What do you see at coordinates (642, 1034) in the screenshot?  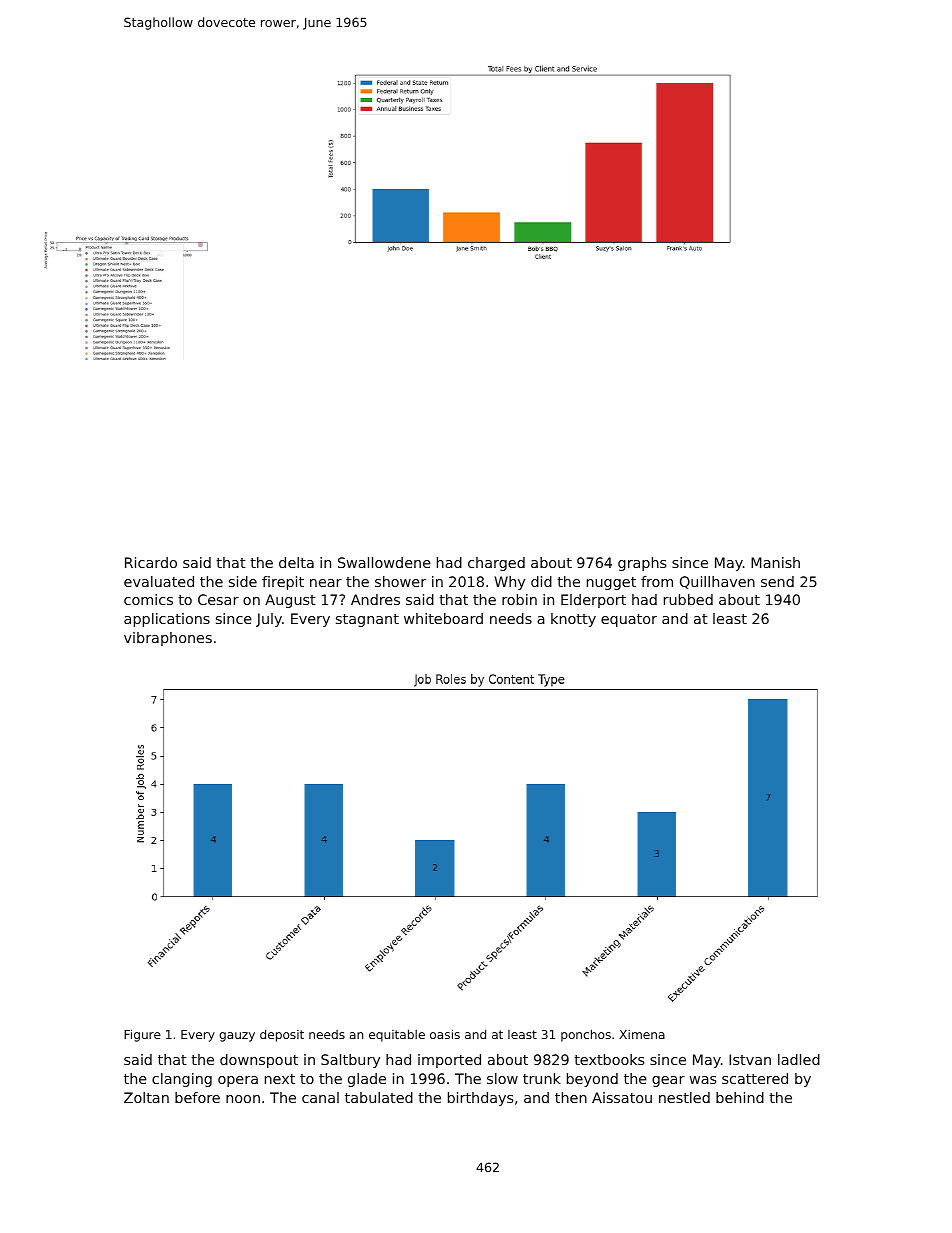 I see `Ximena` at bounding box center [642, 1034].
